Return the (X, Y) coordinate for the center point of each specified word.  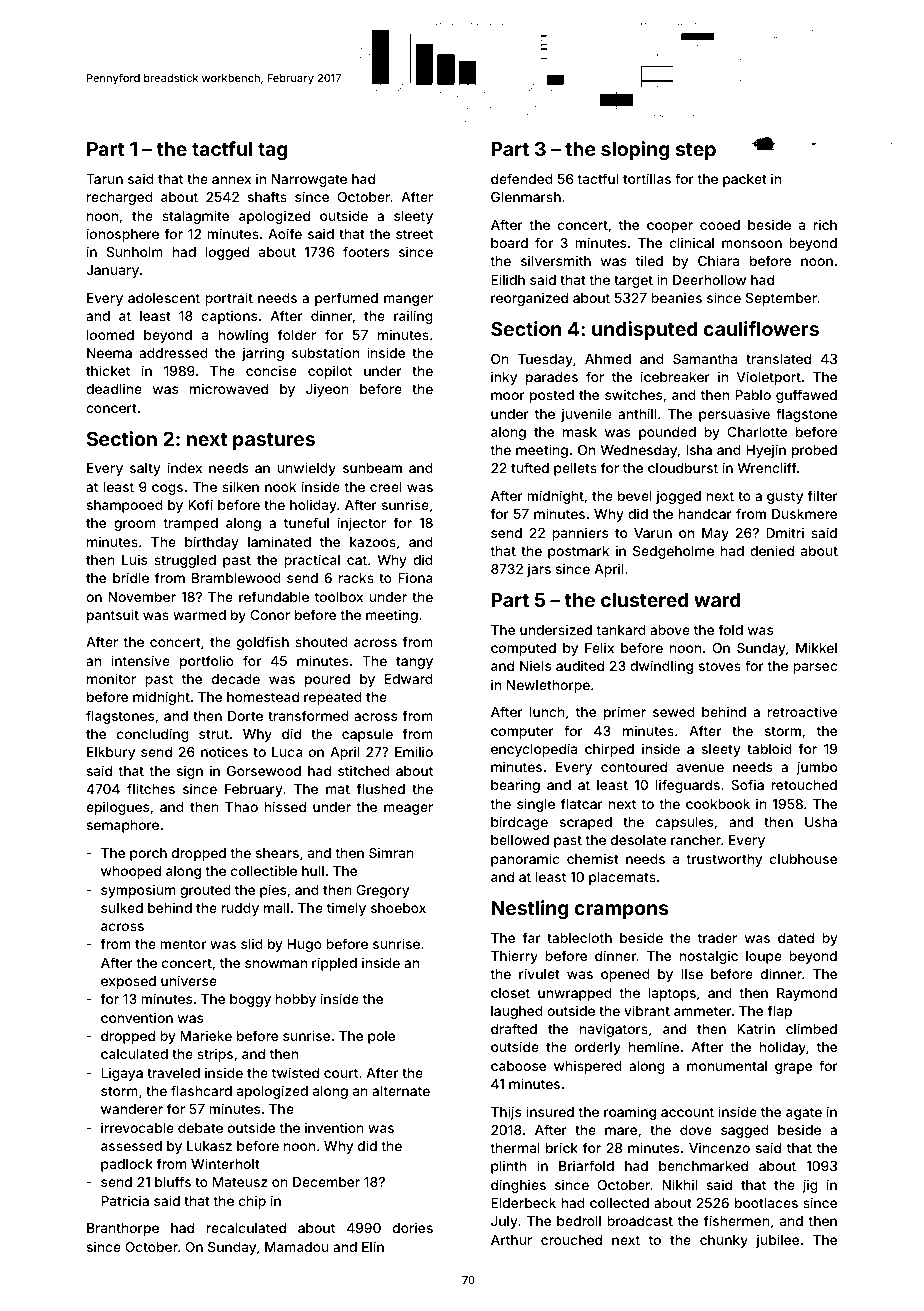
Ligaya (122, 1074)
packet (745, 180)
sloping (635, 150)
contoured (634, 767)
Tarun (104, 179)
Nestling (530, 909)
